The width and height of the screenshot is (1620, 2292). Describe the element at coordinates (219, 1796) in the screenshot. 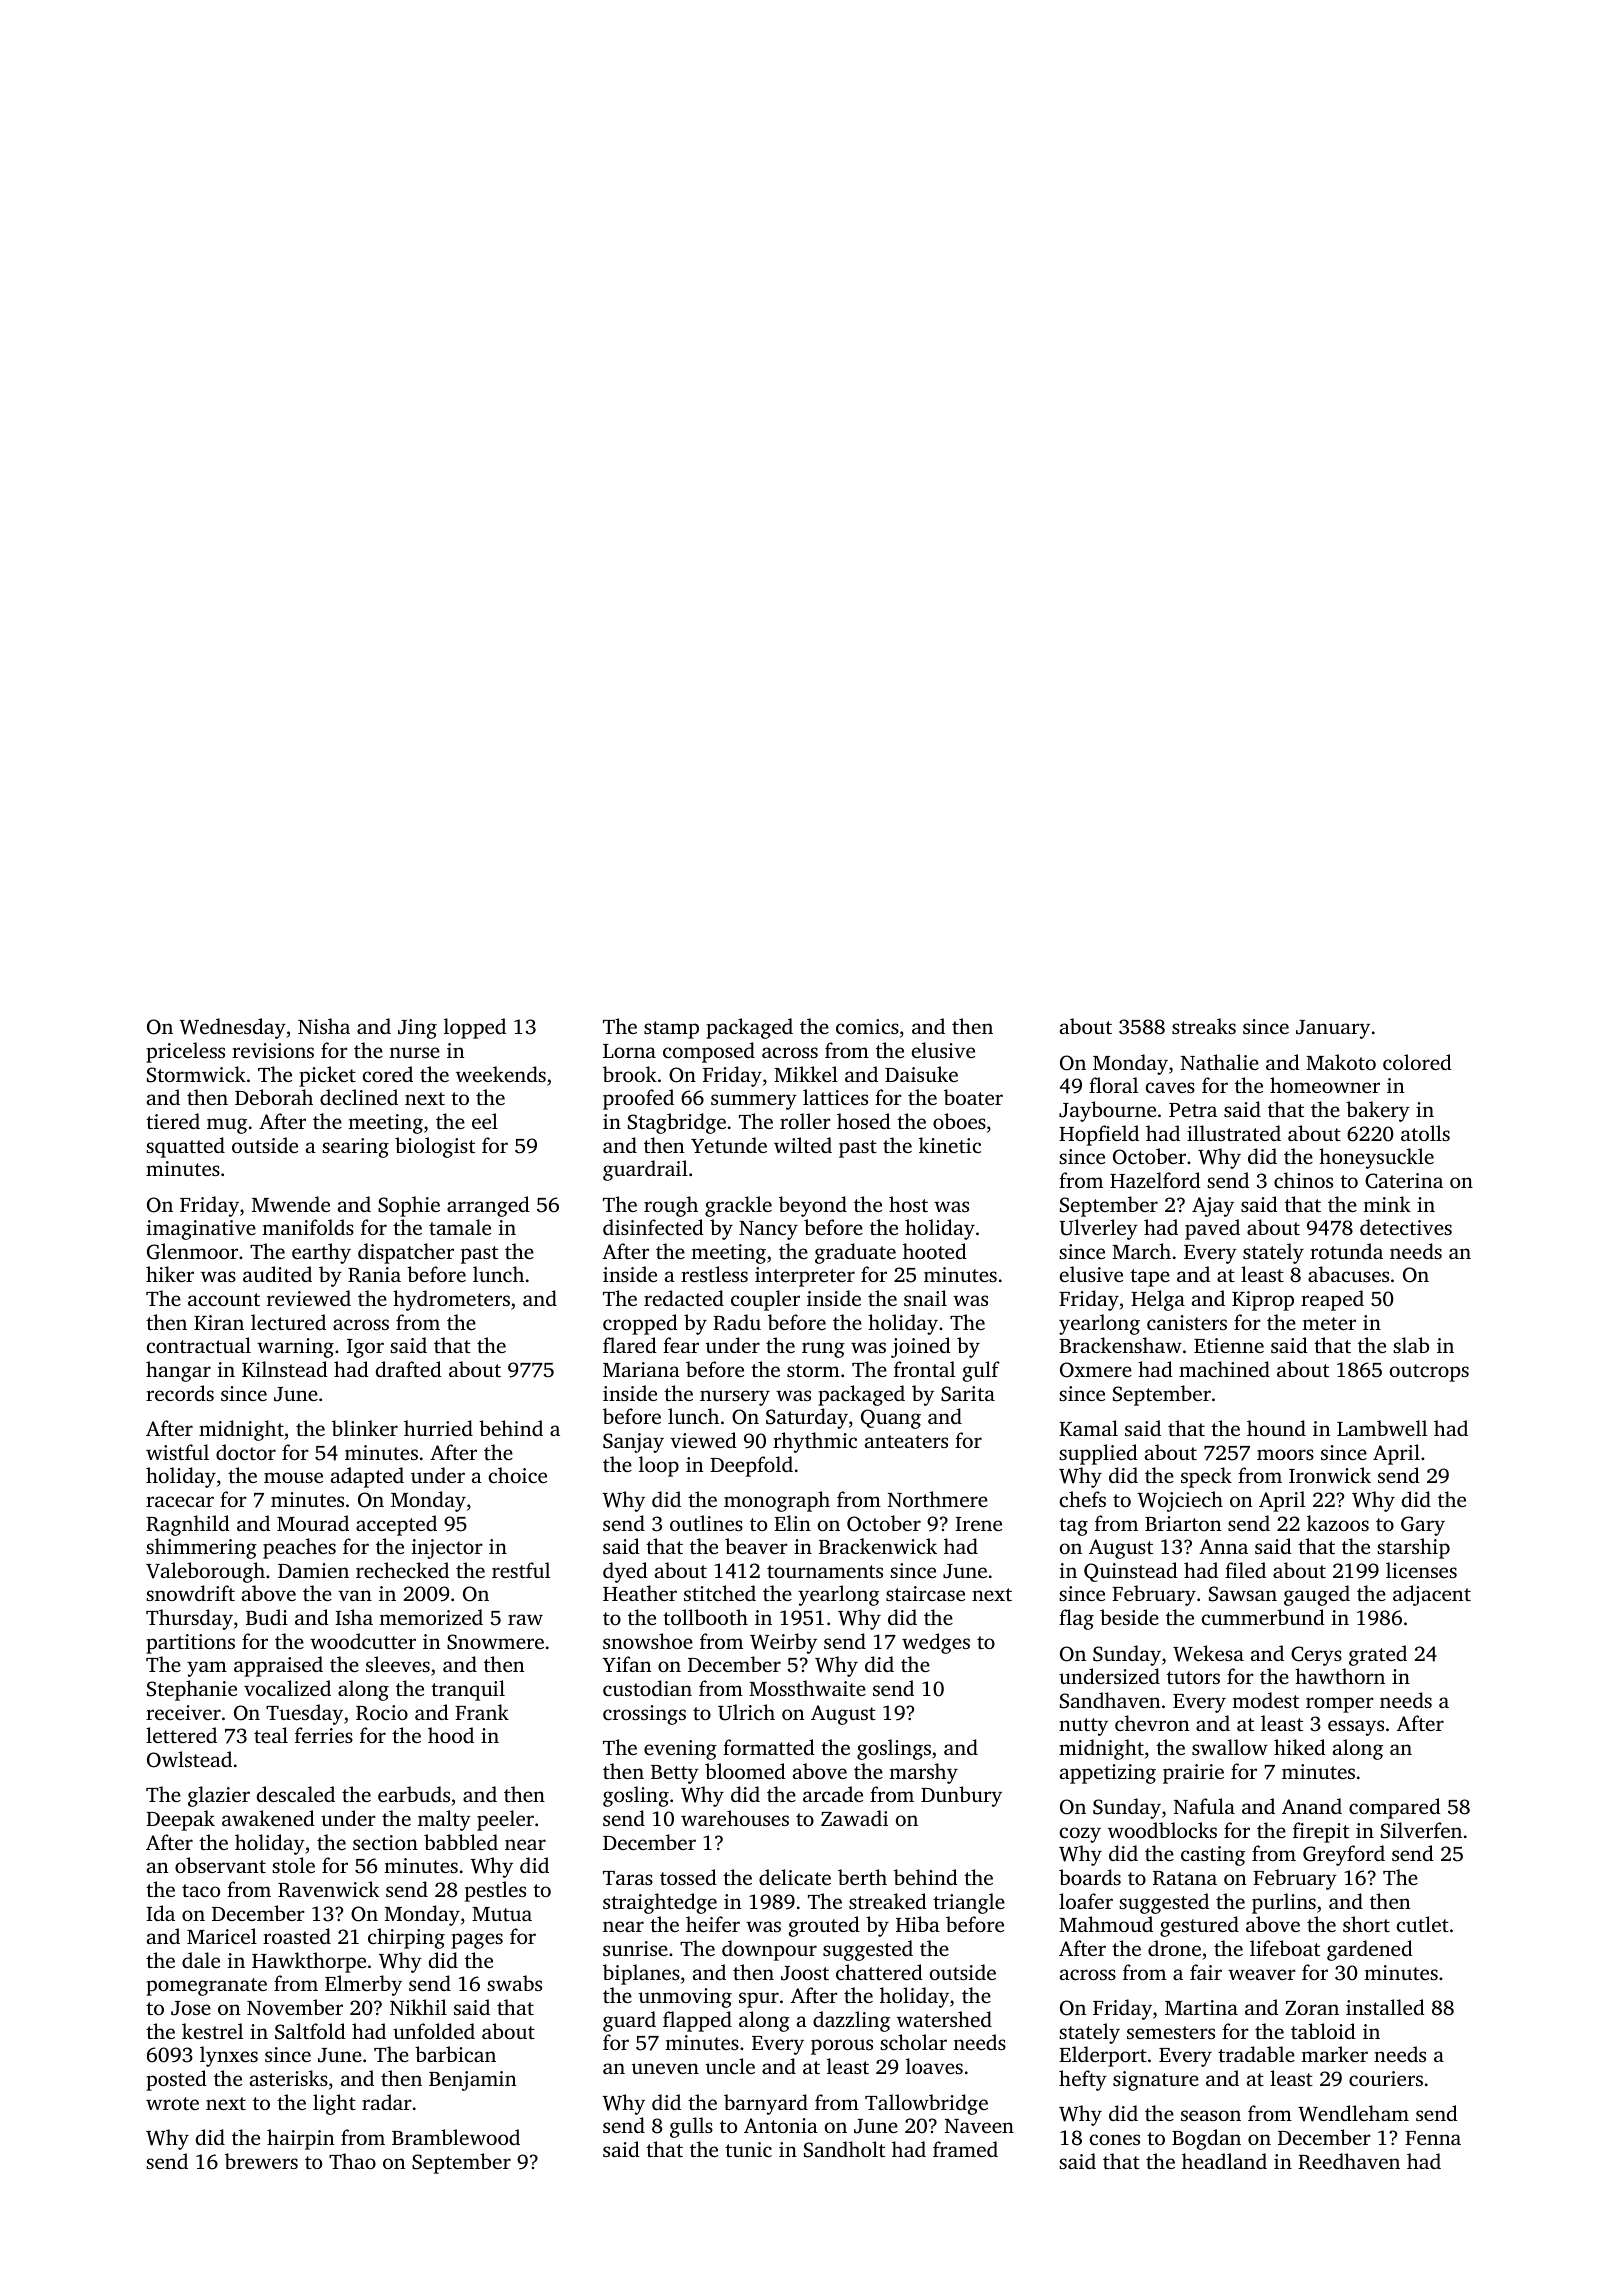

I see `glazier` at that location.
